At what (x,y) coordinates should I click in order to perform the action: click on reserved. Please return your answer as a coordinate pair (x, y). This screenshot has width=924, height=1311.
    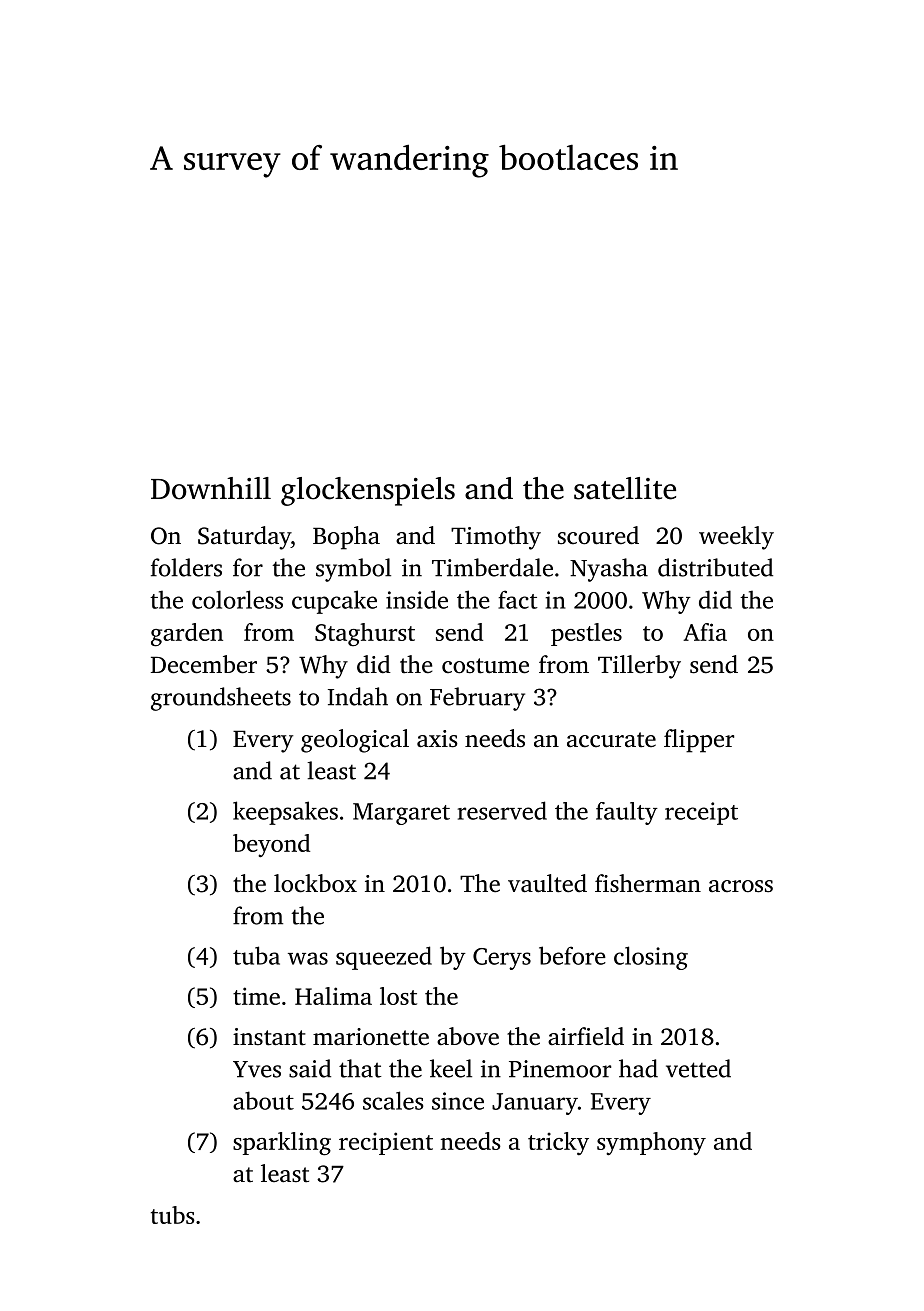
    Looking at the image, I should click on (502, 810).
